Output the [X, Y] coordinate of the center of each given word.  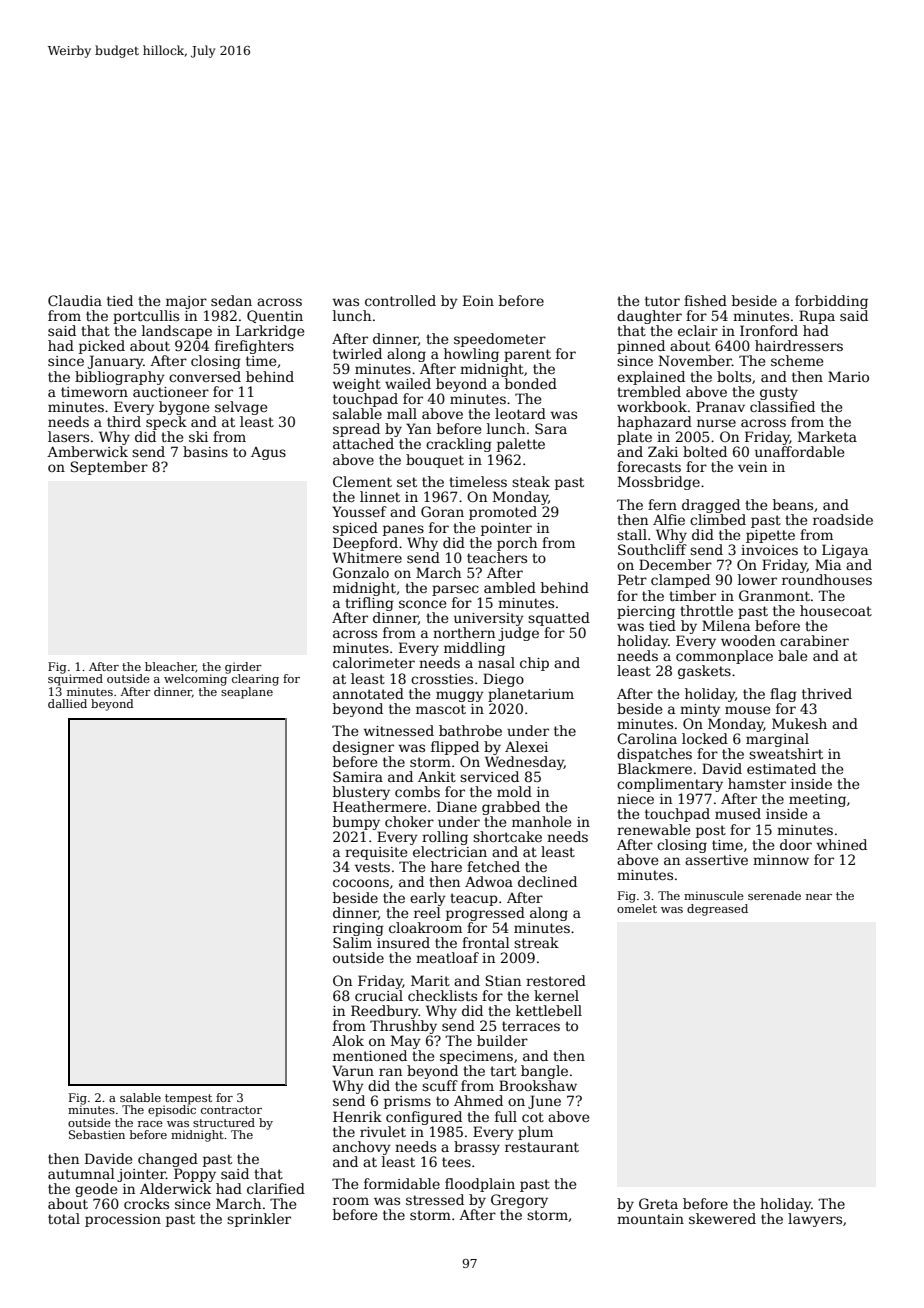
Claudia [75, 300]
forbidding [831, 302]
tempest [188, 1099]
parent [527, 355]
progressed [485, 914]
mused [738, 813]
